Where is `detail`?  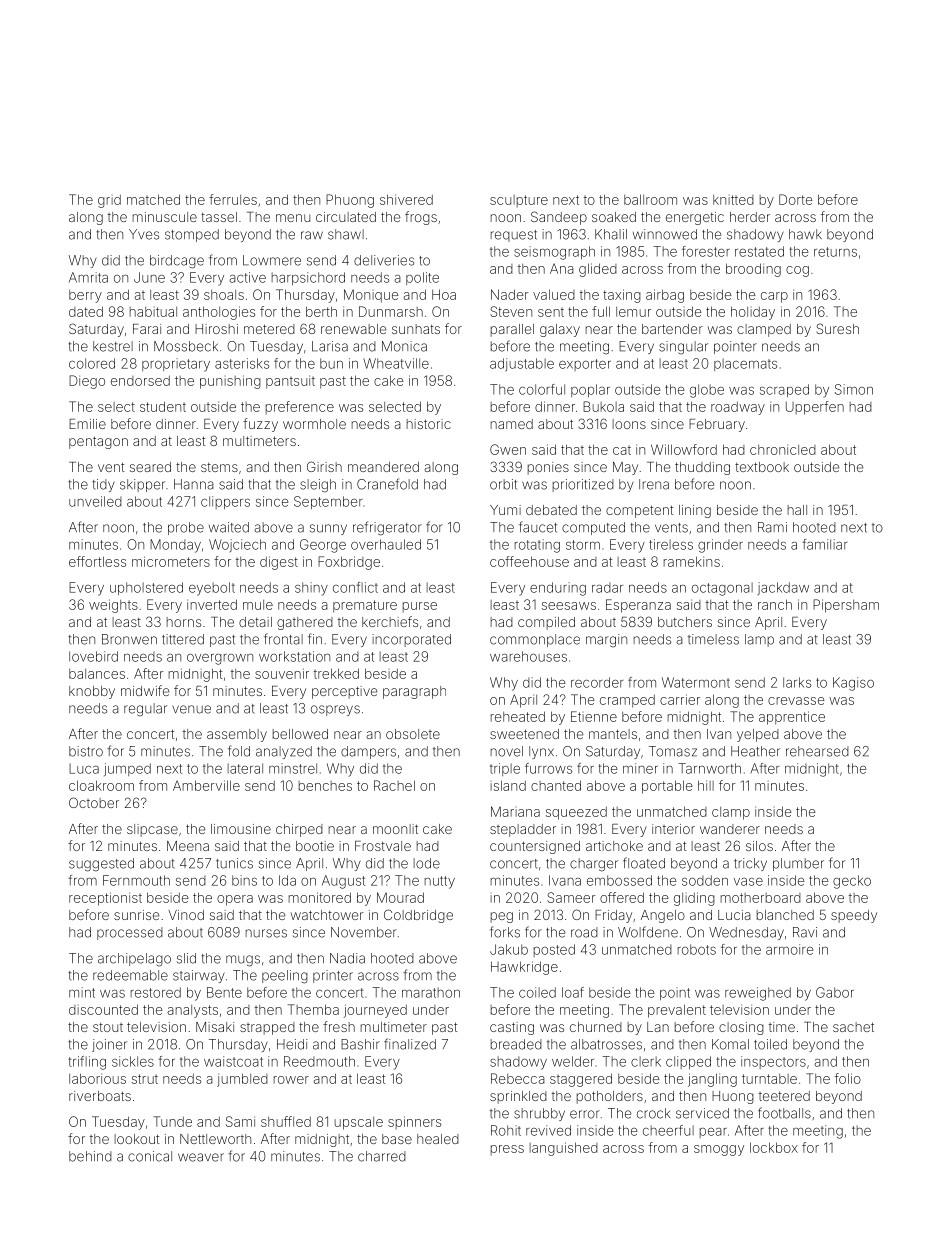
detail is located at coordinates (255, 622).
